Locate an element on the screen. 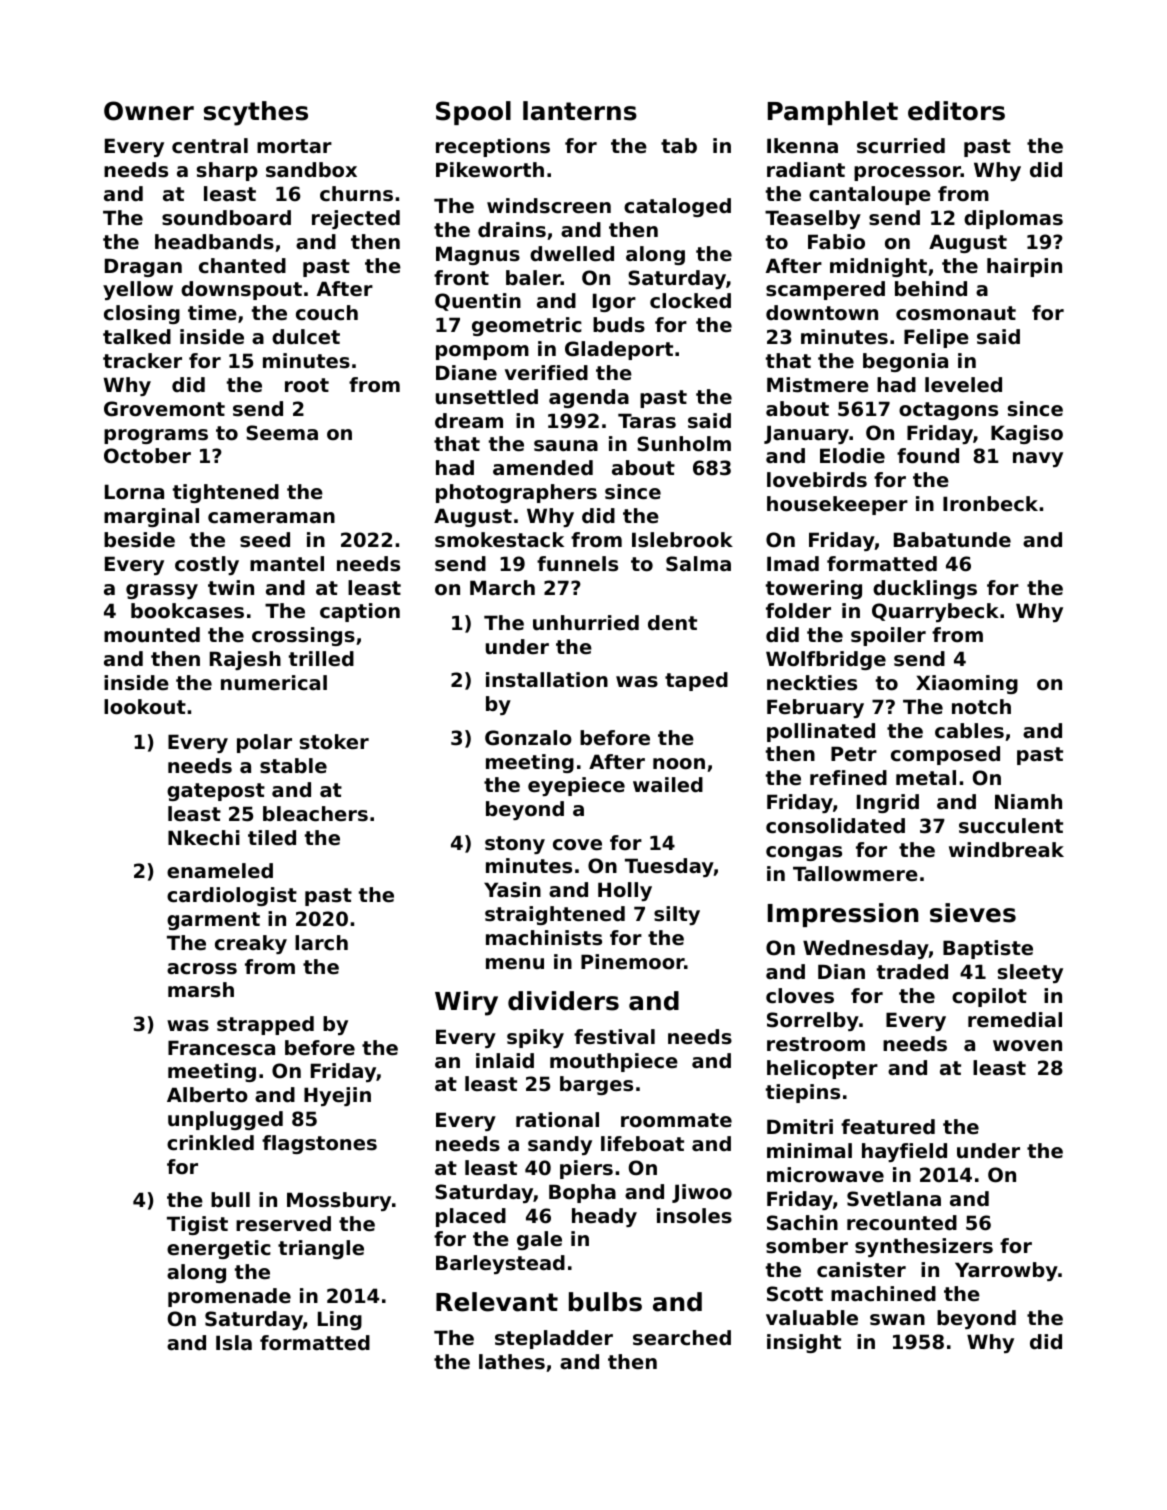 The image size is (1167, 1510). Barleystead is located at coordinates (500, 1264).
